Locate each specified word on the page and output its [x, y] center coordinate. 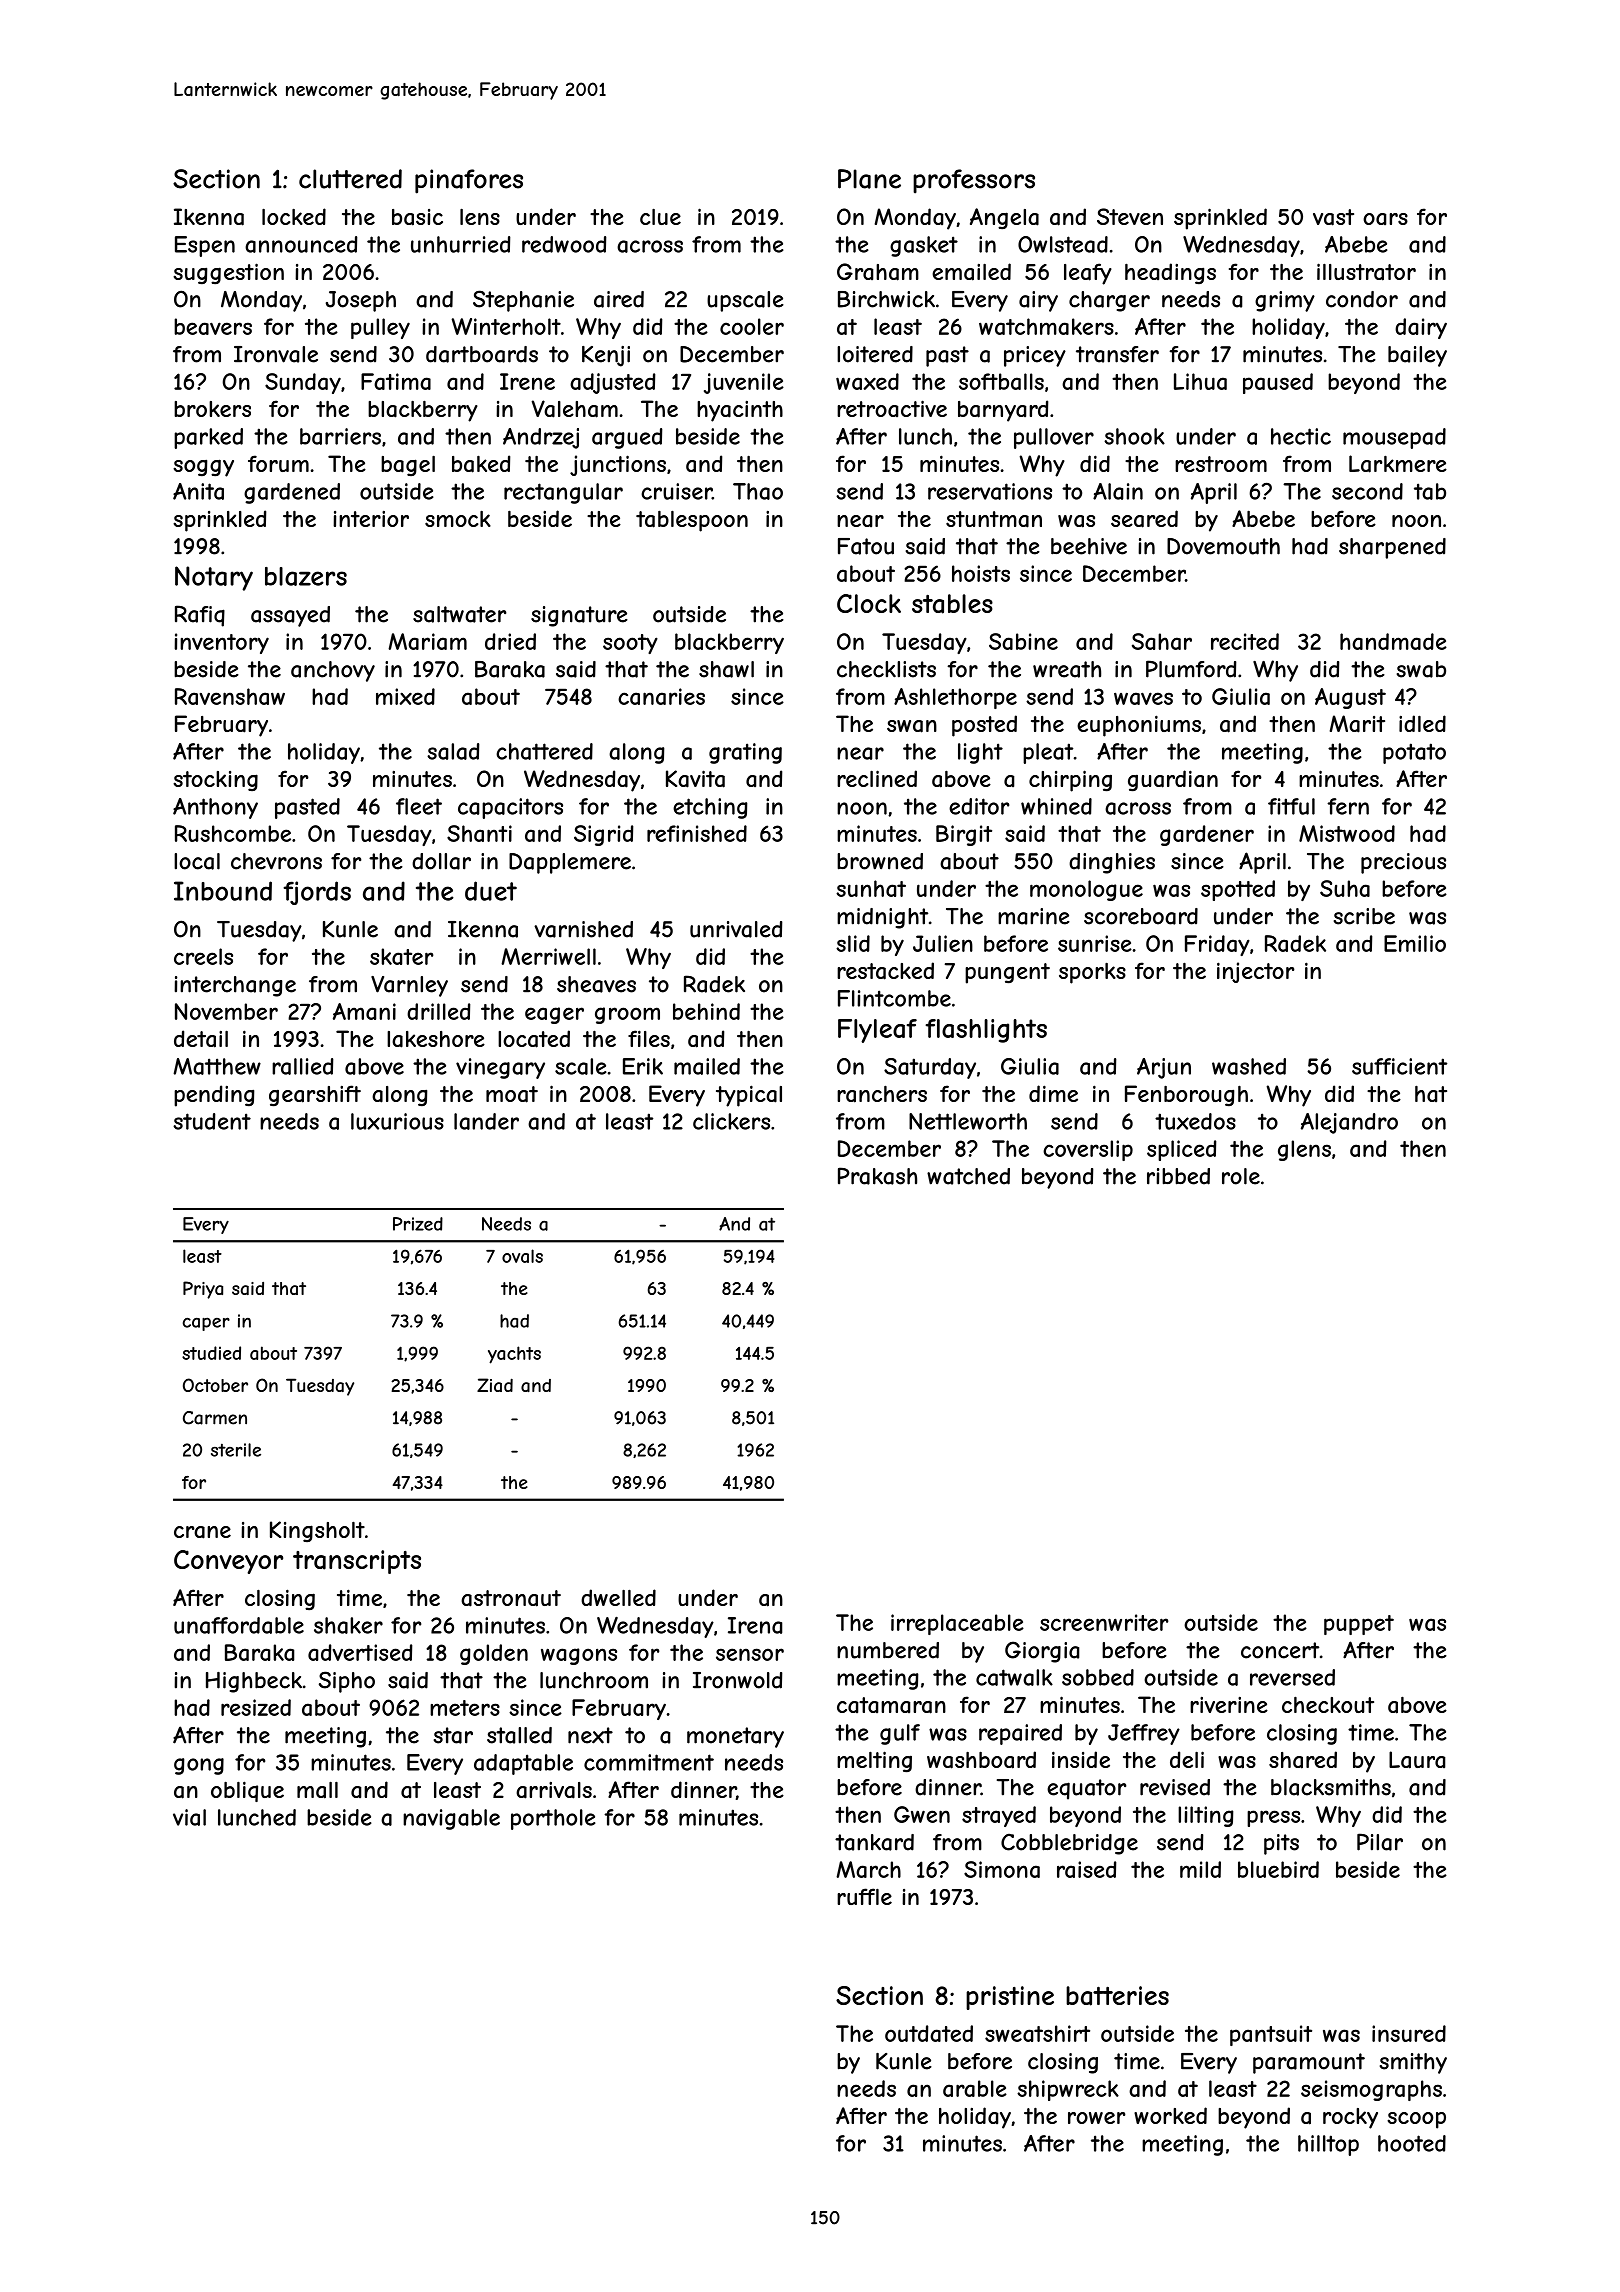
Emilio [1415, 943]
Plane [869, 179]
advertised [360, 1652]
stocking [215, 781]
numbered [888, 1650]
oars [1385, 219]
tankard [874, 1842]
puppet [1359, 1625]
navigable [451, 1819]
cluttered [350, 179]
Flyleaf [877, 1031]
